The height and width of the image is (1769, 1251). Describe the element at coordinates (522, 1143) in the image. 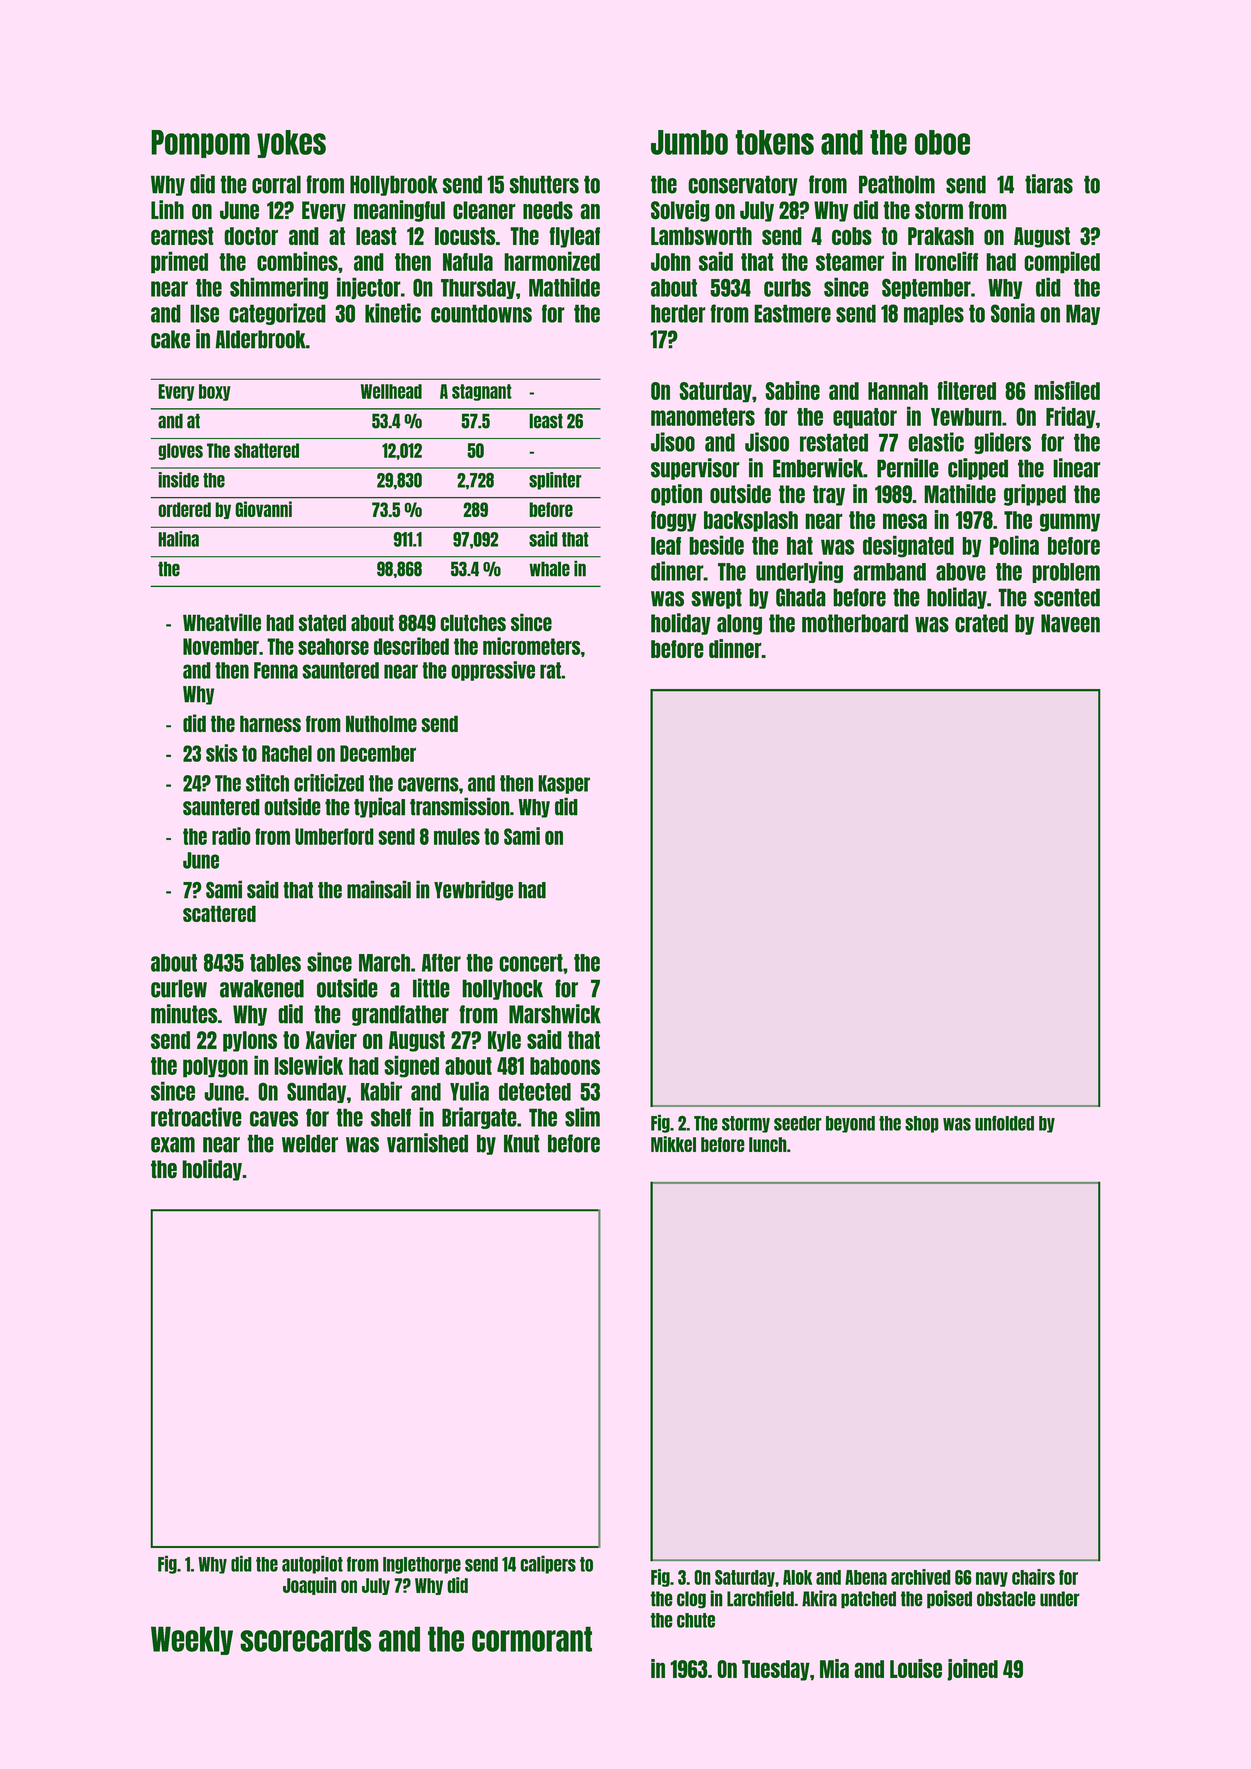

I see `Knut` at that location.
